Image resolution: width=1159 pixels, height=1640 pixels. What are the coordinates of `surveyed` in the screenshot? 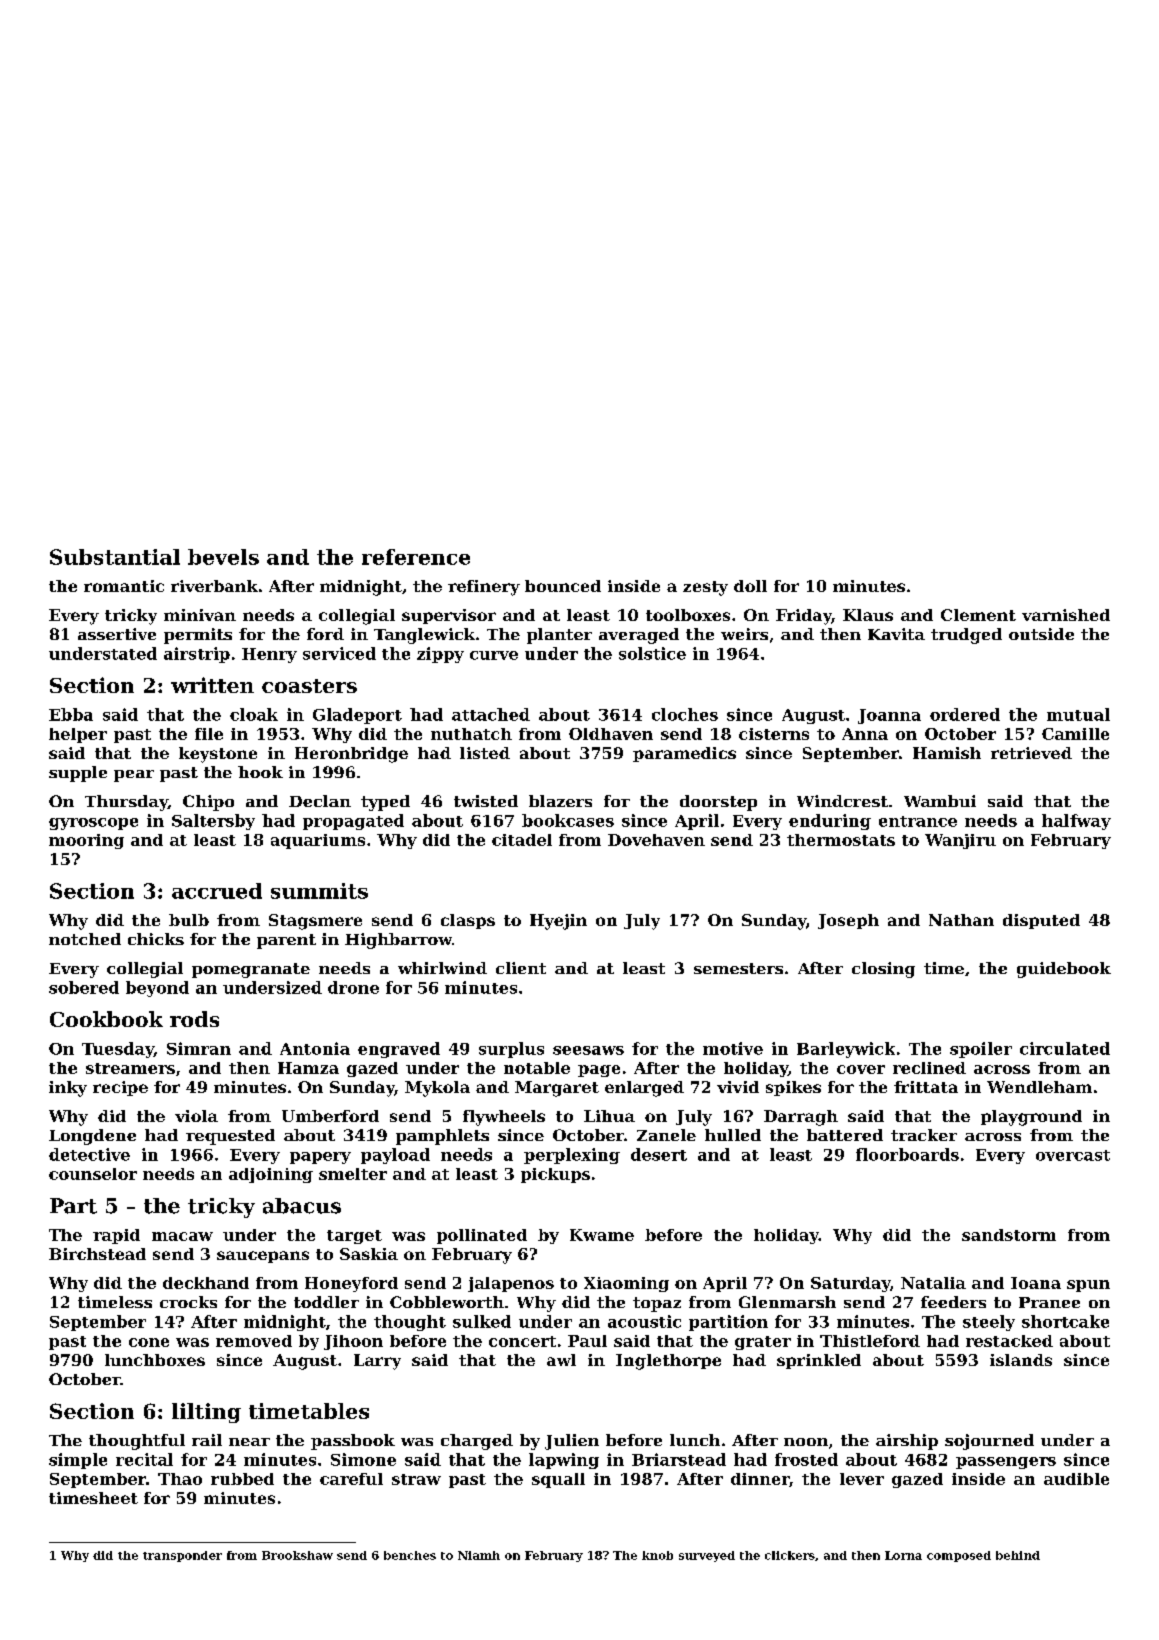 It's located at (707, 1556).
